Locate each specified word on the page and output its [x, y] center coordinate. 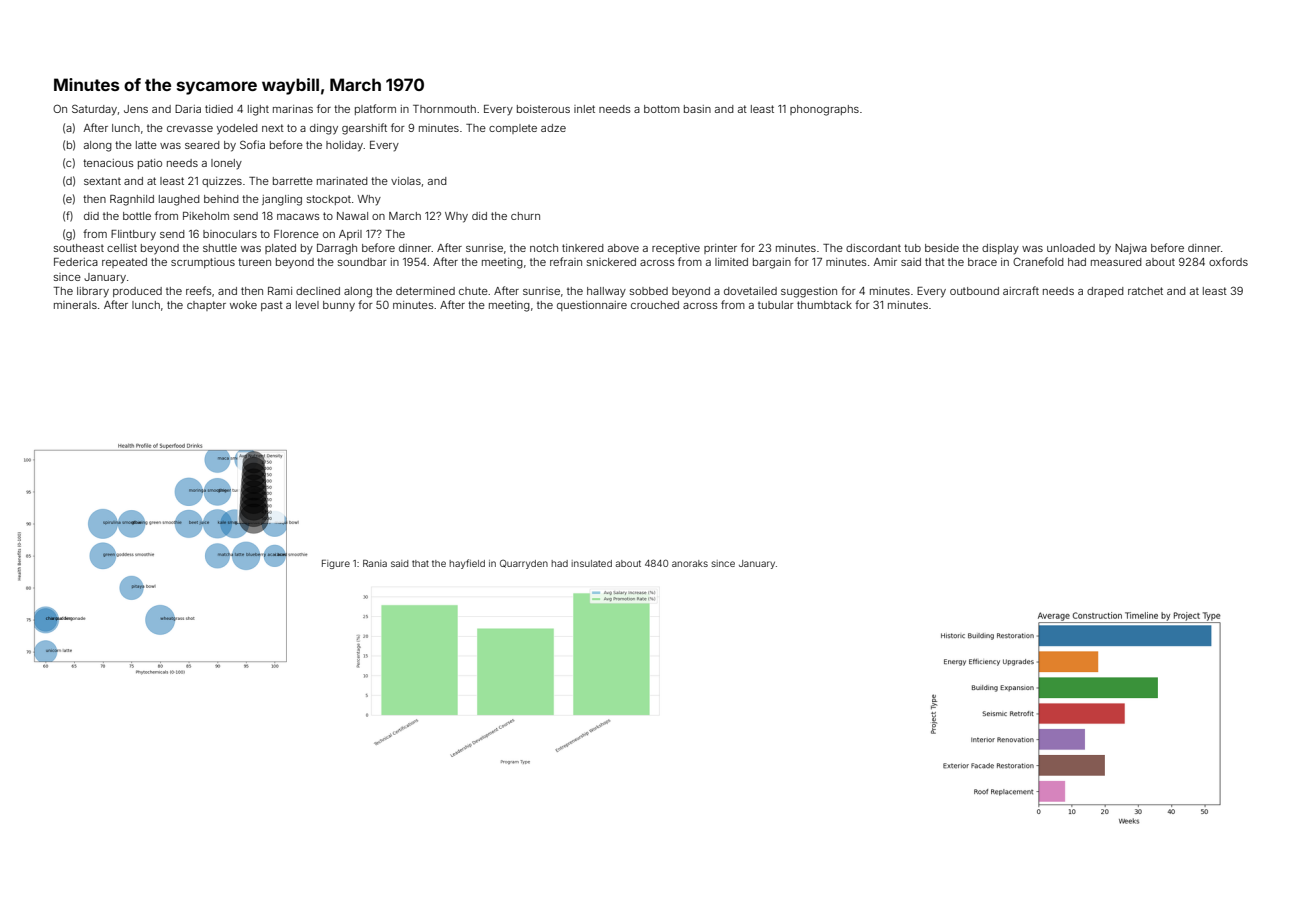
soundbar [362, 262]
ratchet [1145, 291]
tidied [219, 109]
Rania [375, 563]
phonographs [824, 110]
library [93, 292]
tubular [776, 305]
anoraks [690, 563]
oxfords [1228, 261]
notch [544, 248]
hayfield [467, 564]
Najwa [1131, 249]
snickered [611, 262]
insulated [591, 563]
